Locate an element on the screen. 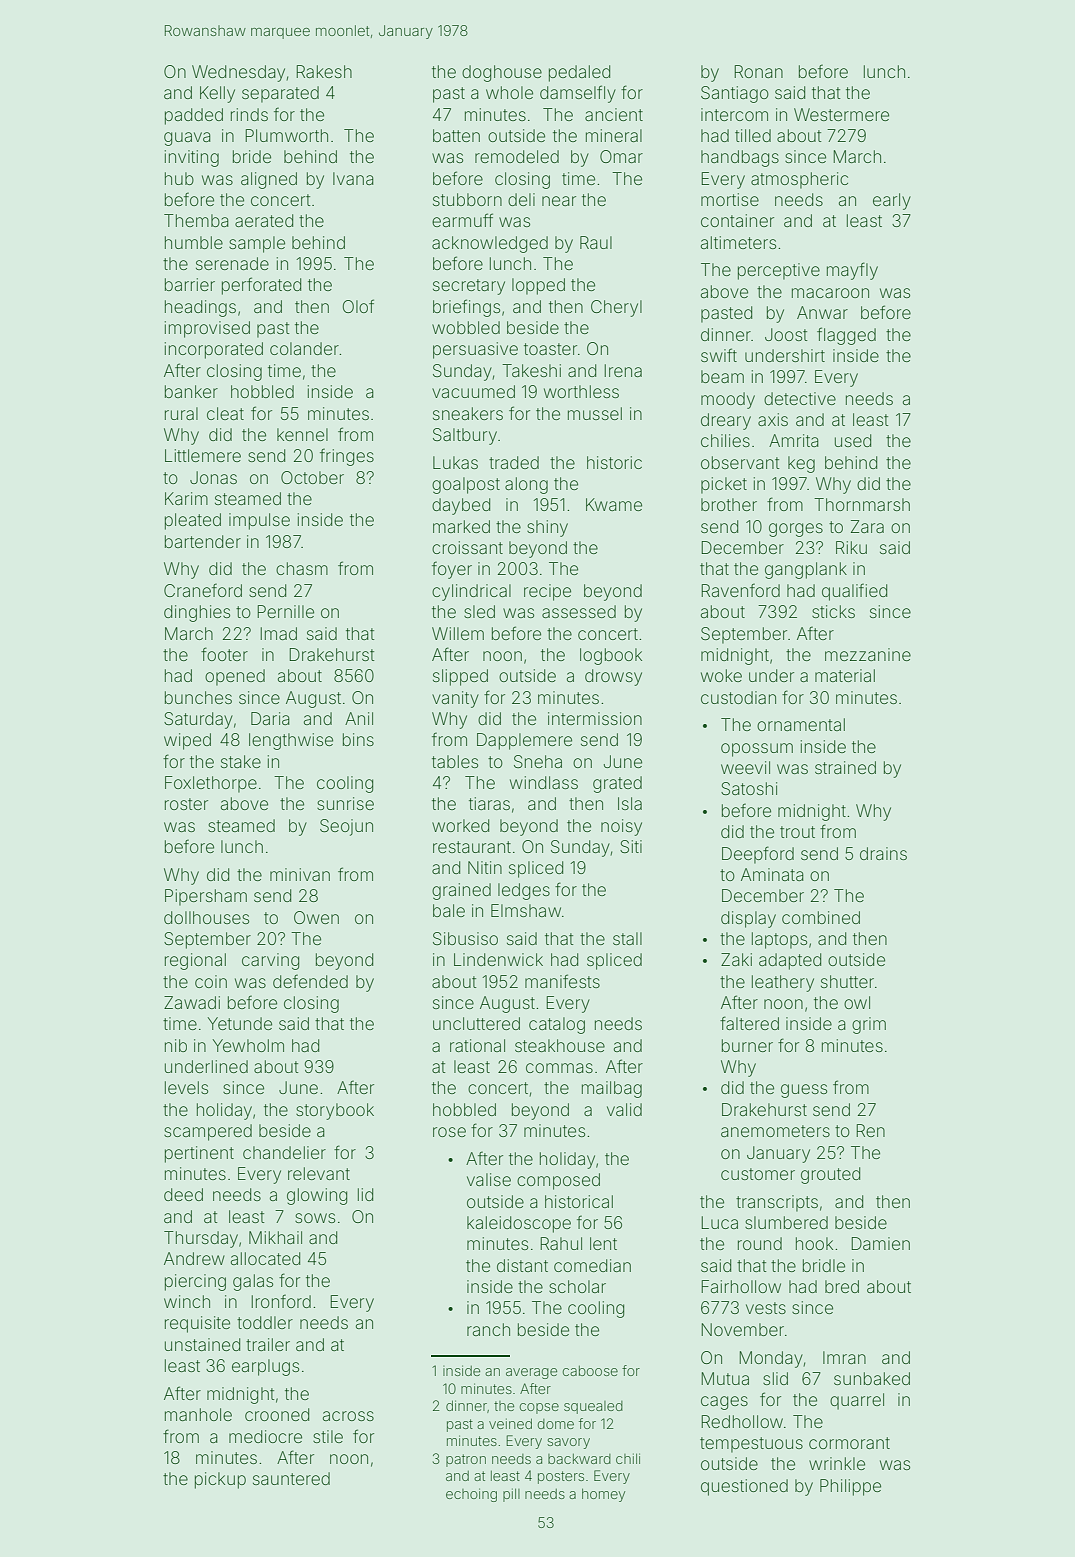 This screenshot has height=1557, width=1075. acknowledged is located at coordinates (490, 244).
